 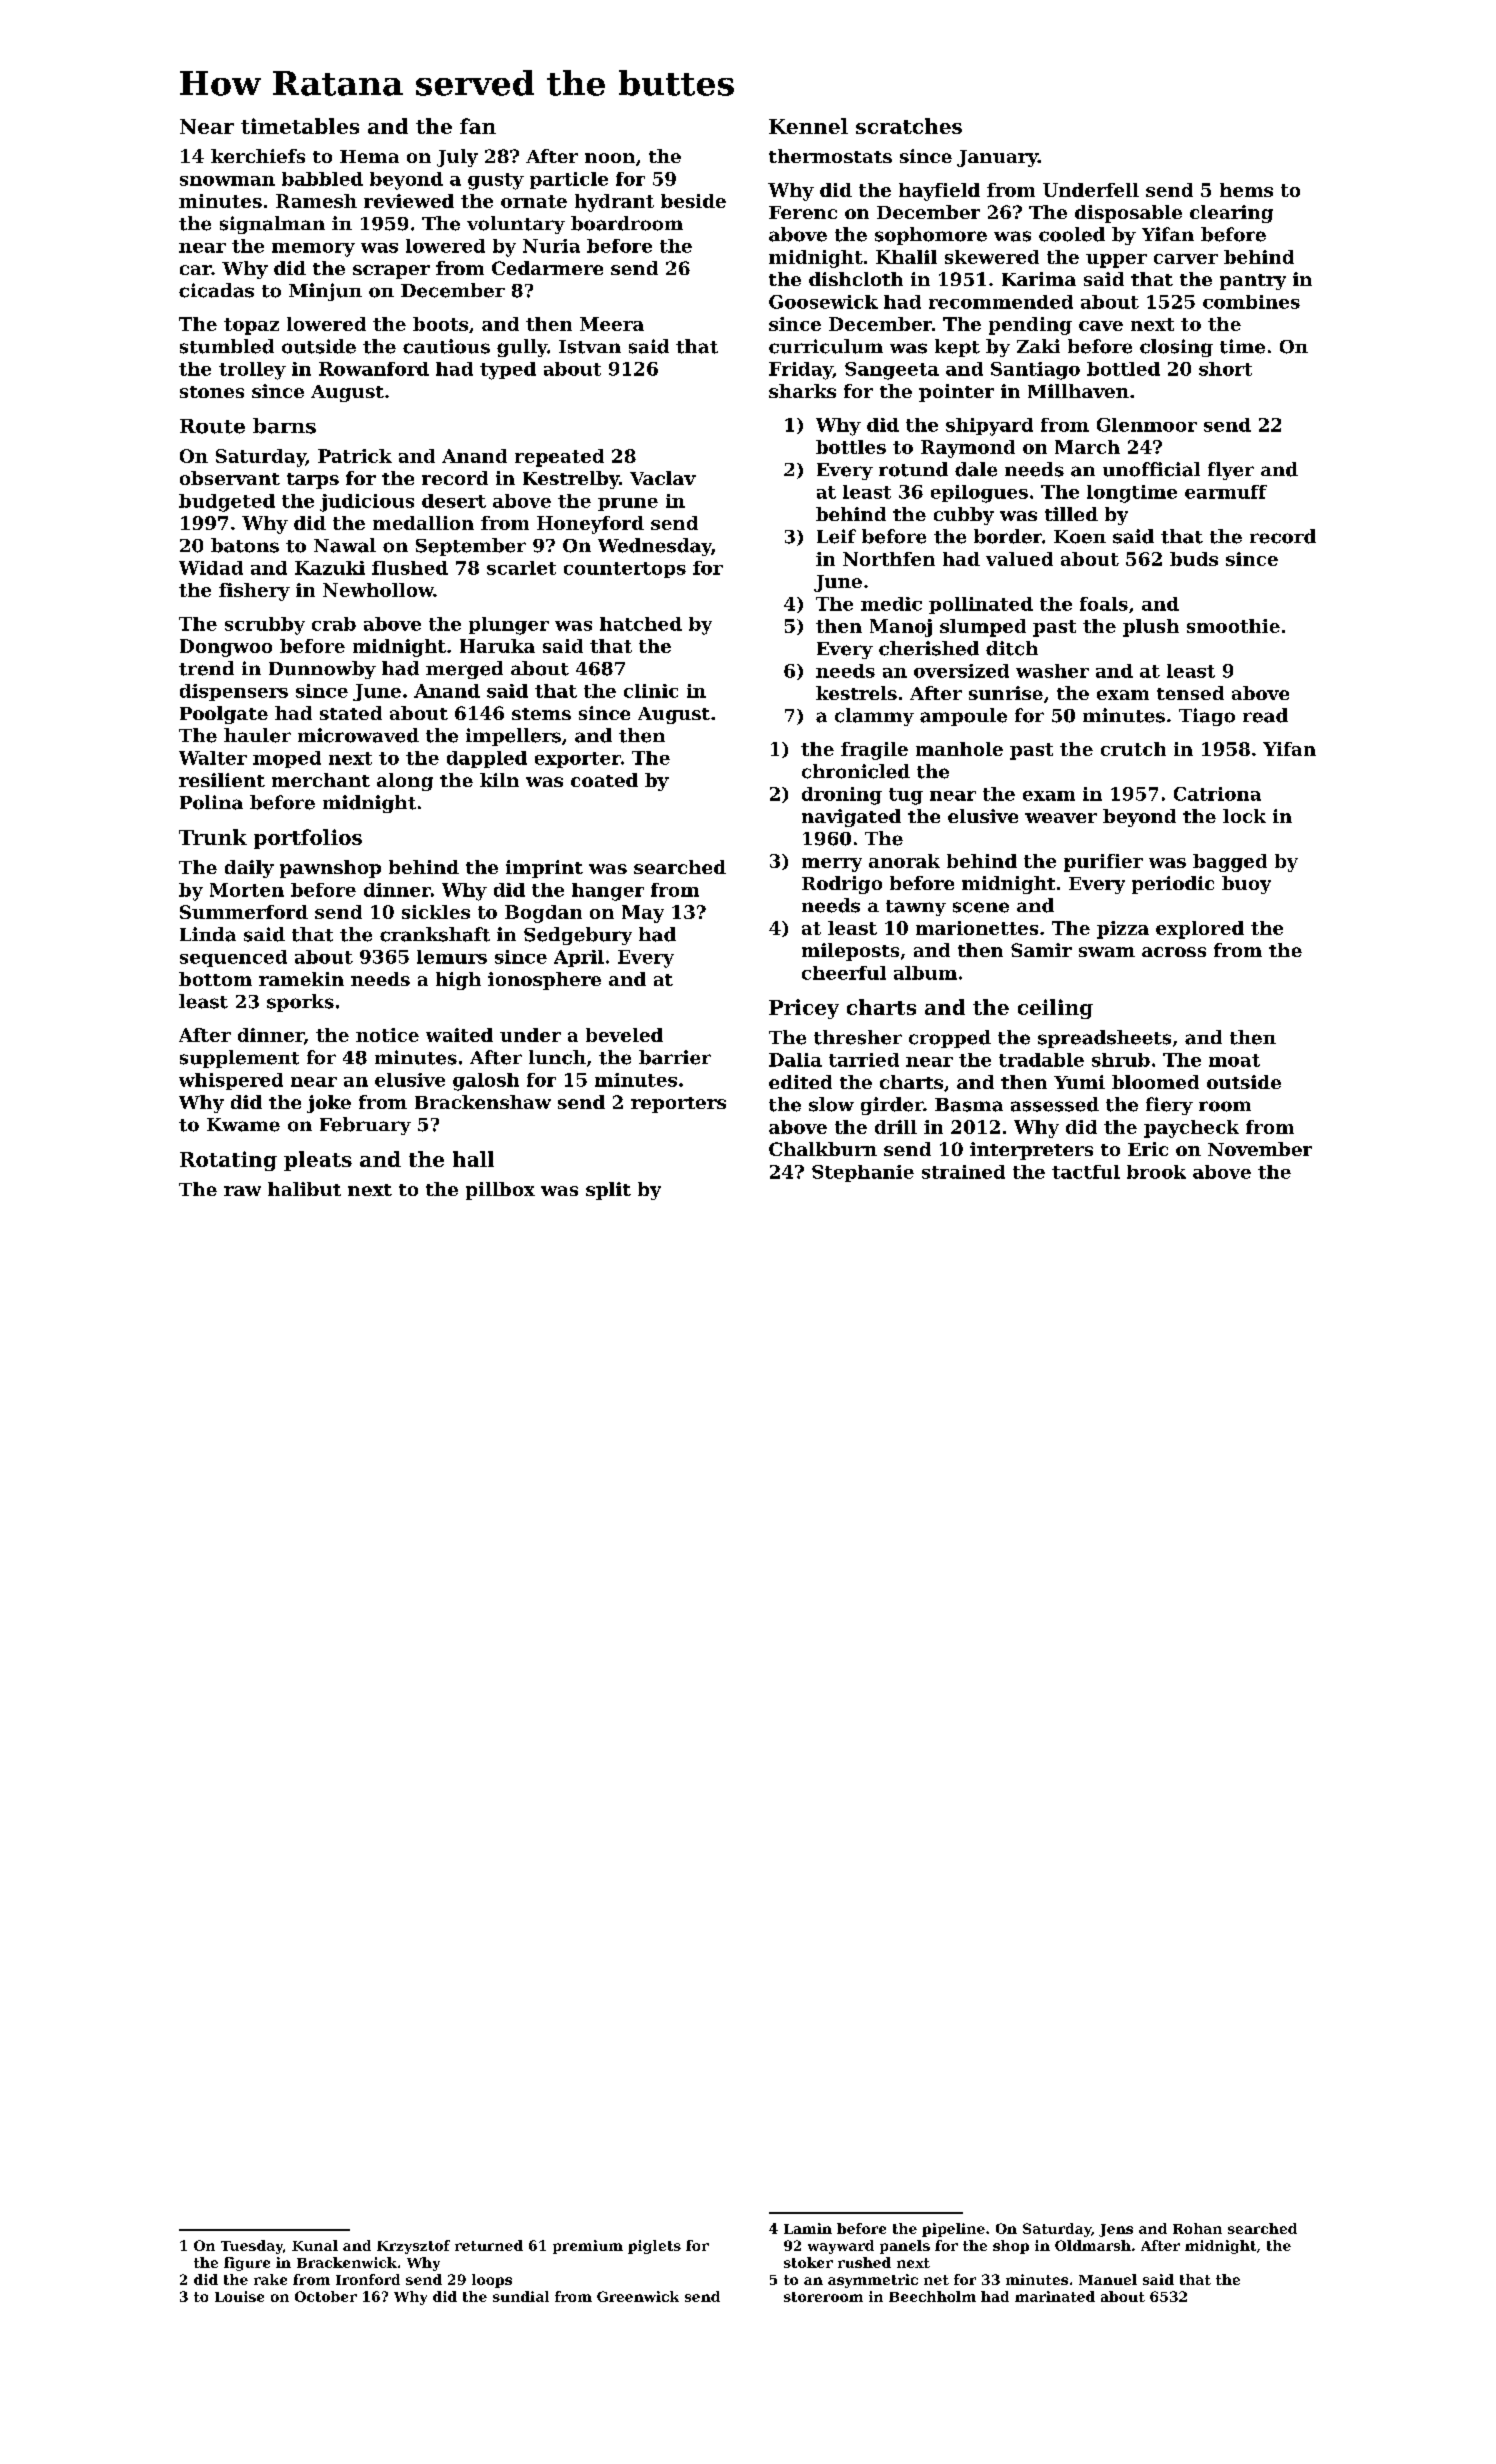 I want to click on hems, so click(x=1246, y=190).
